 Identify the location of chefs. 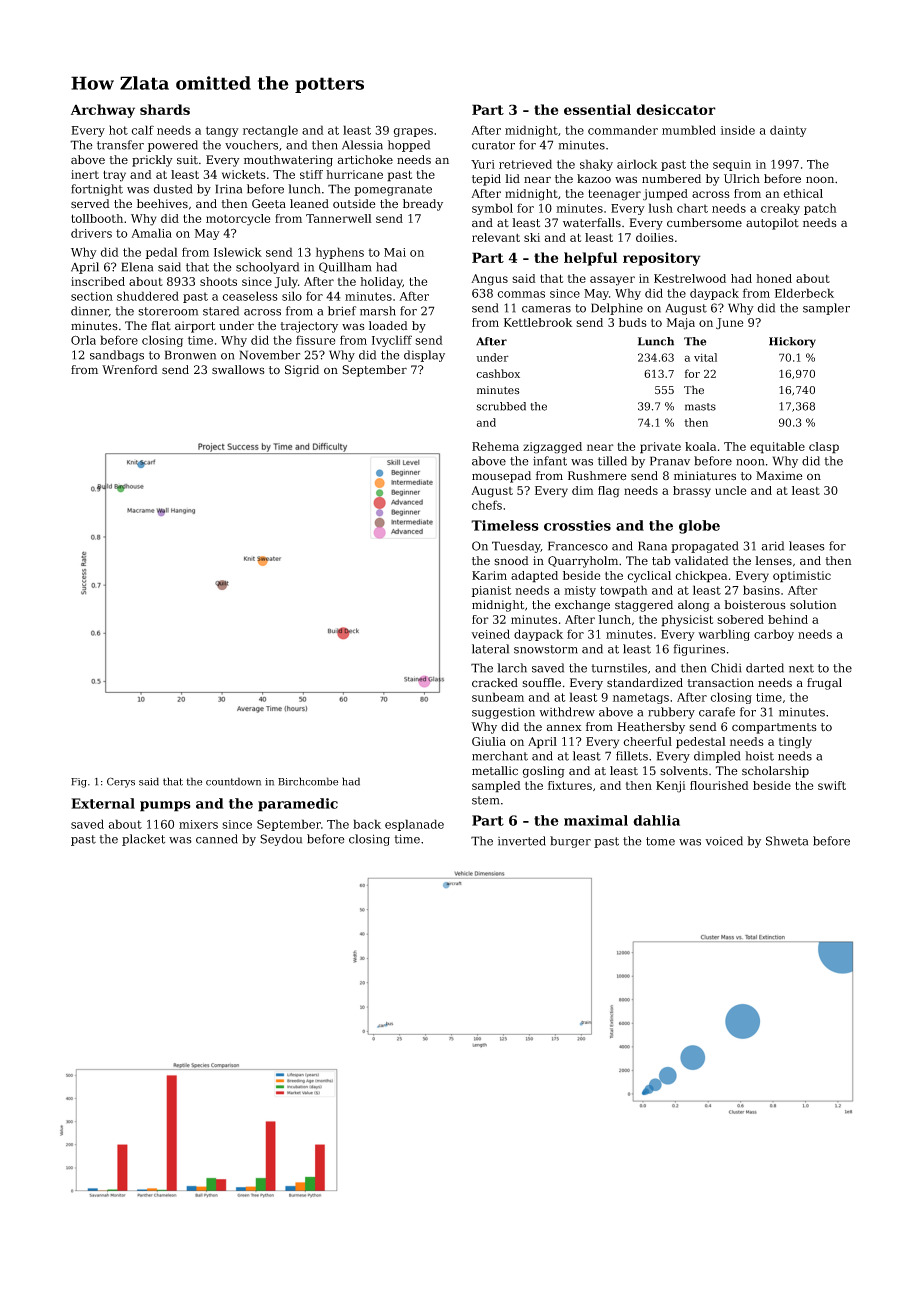
(487, 505).
